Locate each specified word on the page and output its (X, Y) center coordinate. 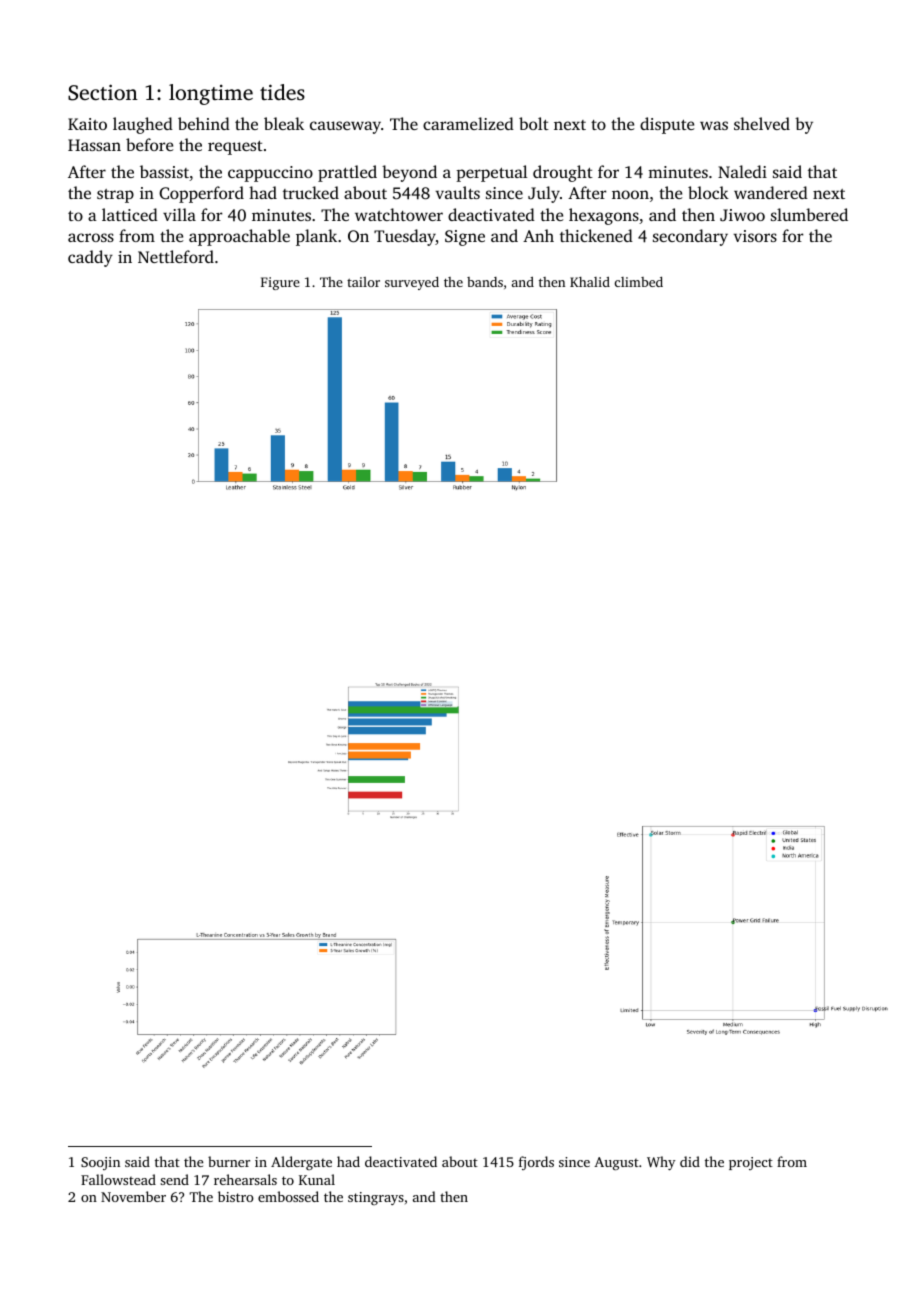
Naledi (742, 171)
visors (755, 236)
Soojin (100, 1163)
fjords (536, 1163)
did (690, 1161)
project (751, 1163)
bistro (236, 1196)
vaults (457, 192)
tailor (363, 282)
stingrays (376, 1198)
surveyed (412, 283)
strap (115, 196)
